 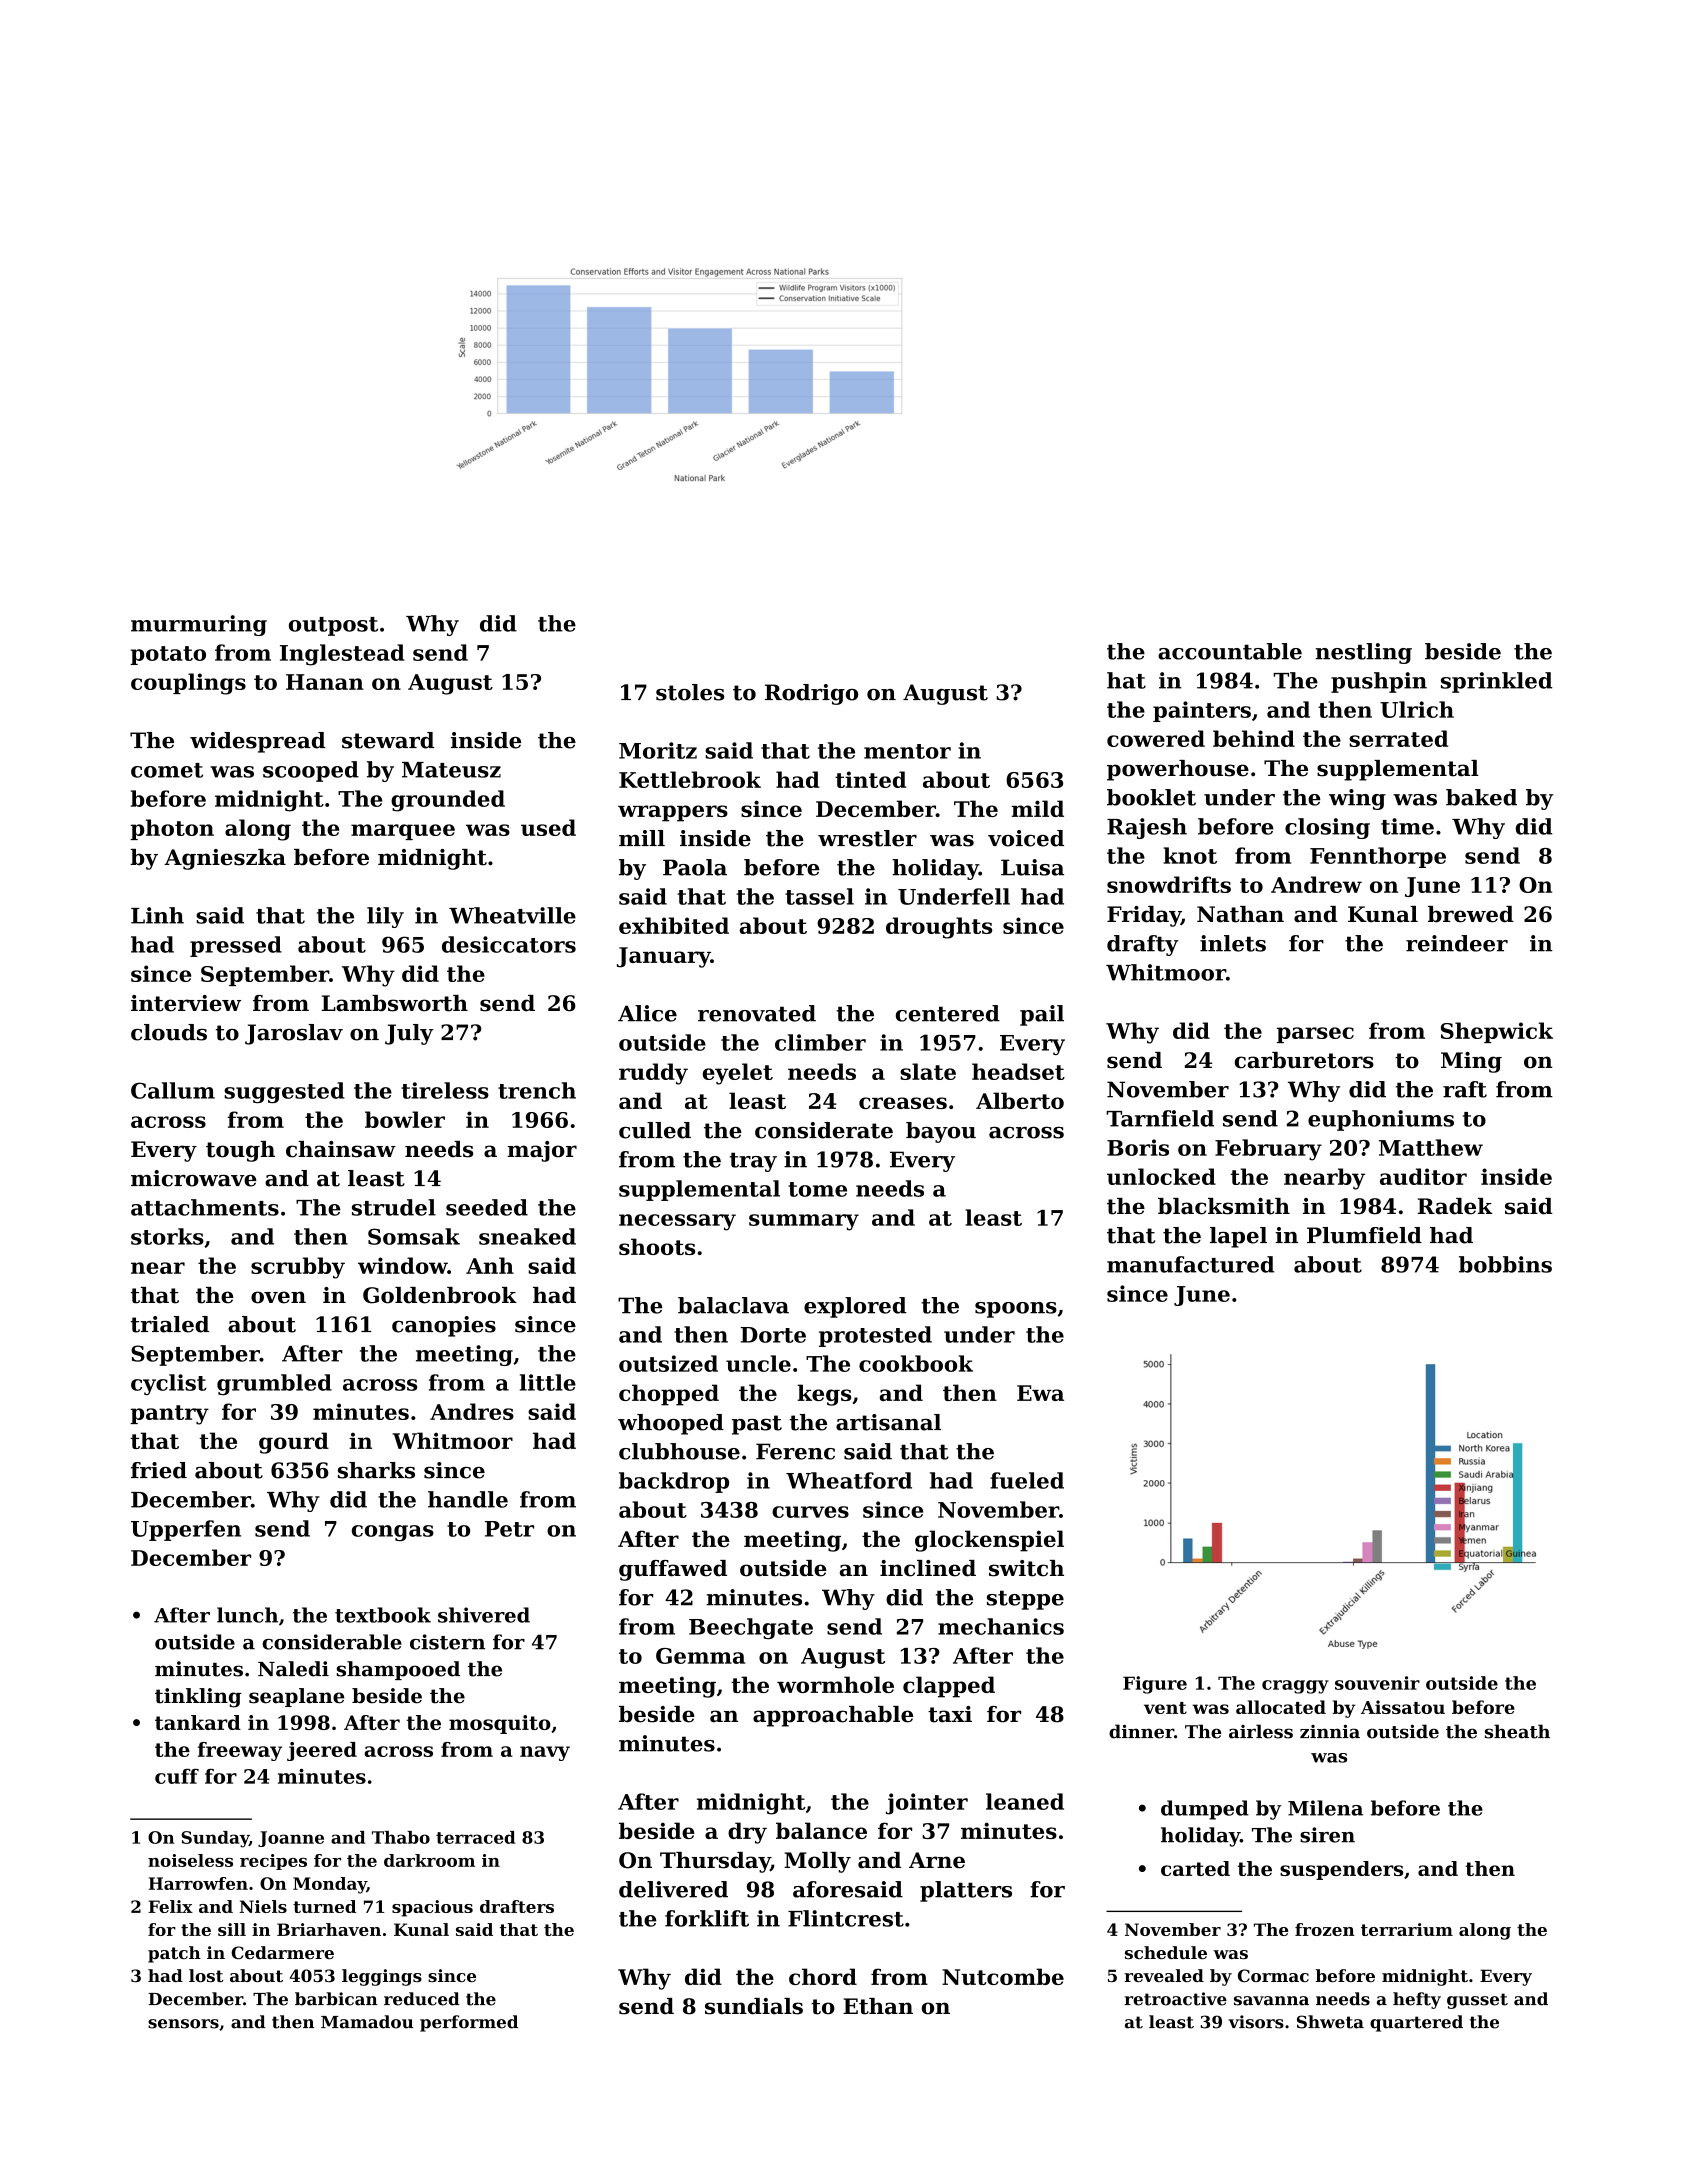 What do you see at coordinates (451, 770) in the image?
I see `Mateusz` at bounding box center [451, 770].
